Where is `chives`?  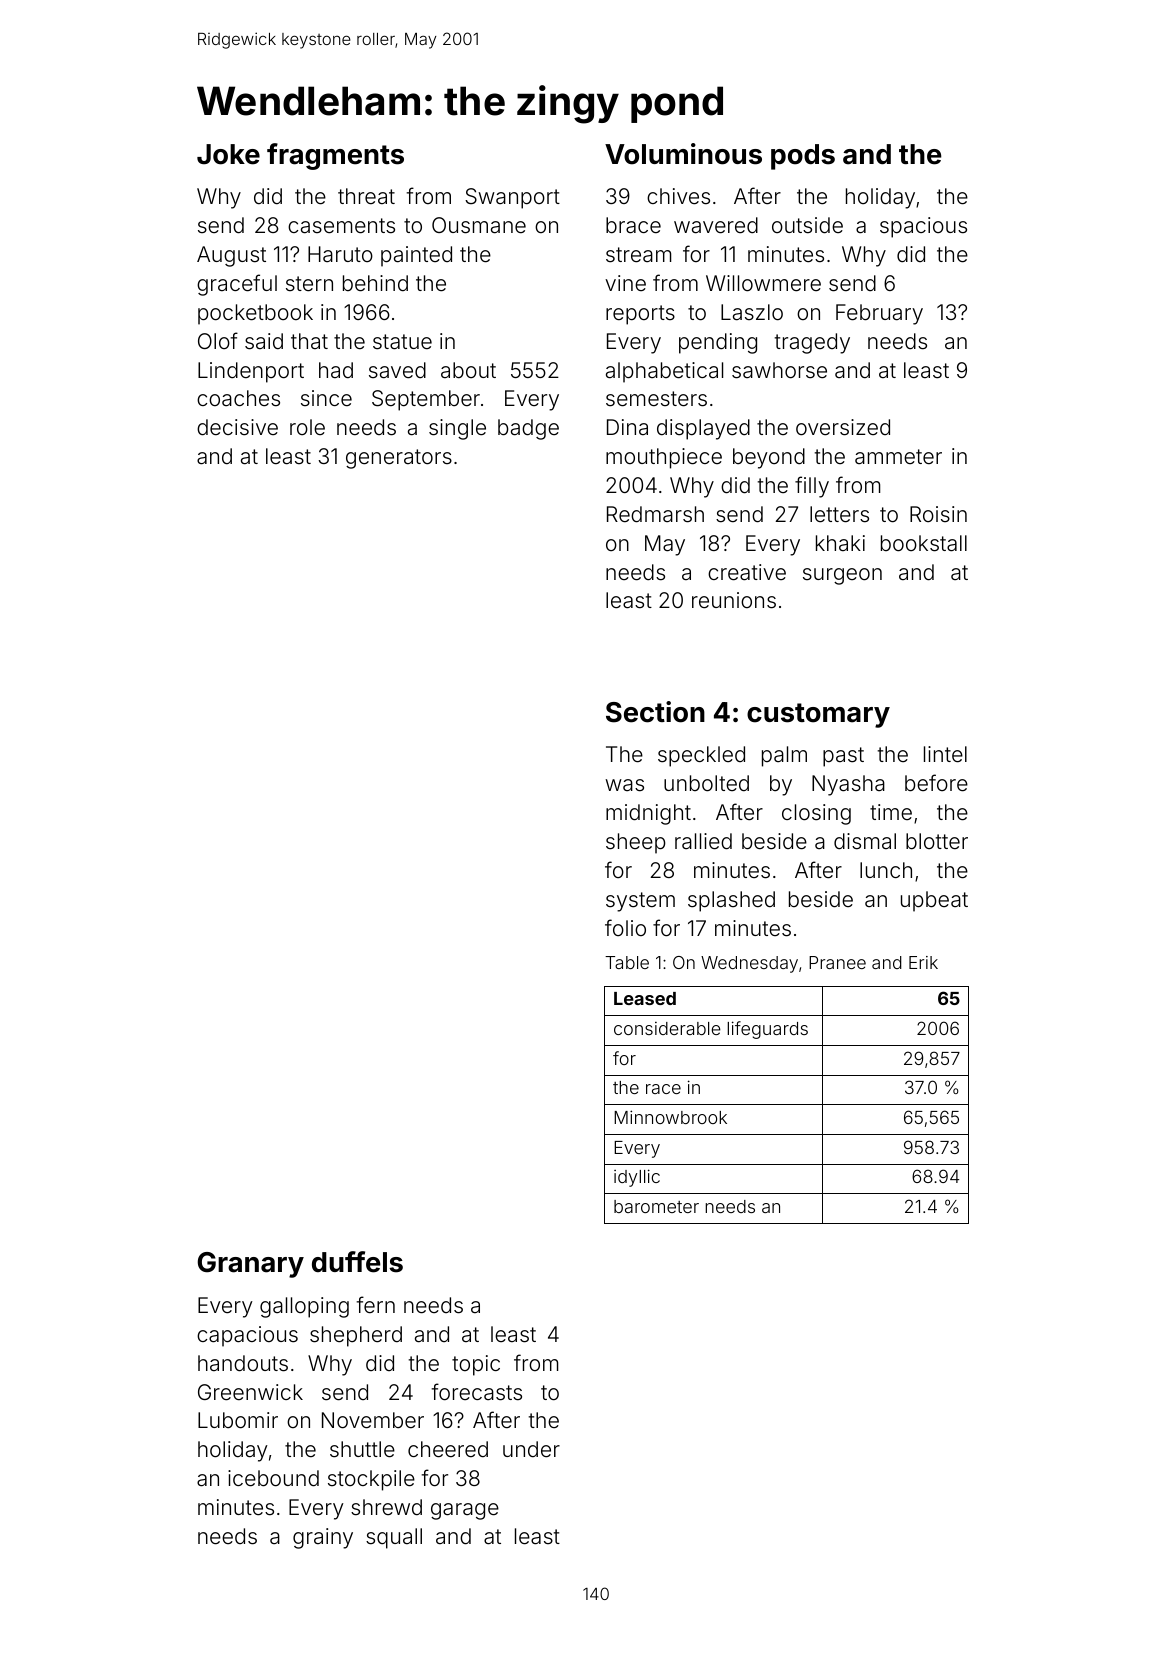
chives is located at coordinates (678, 196).
